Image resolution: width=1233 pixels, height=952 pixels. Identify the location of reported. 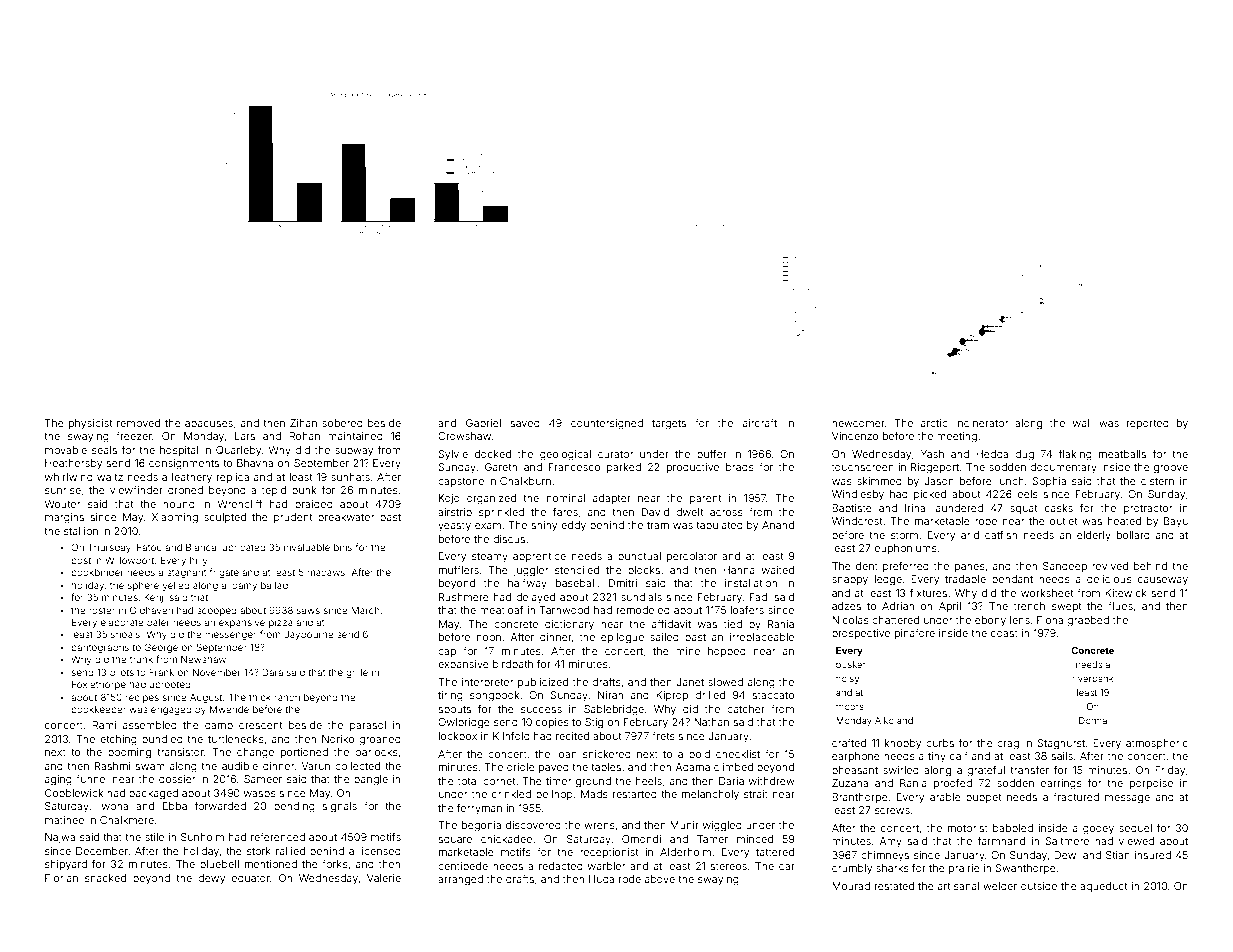
(1148, 424).
